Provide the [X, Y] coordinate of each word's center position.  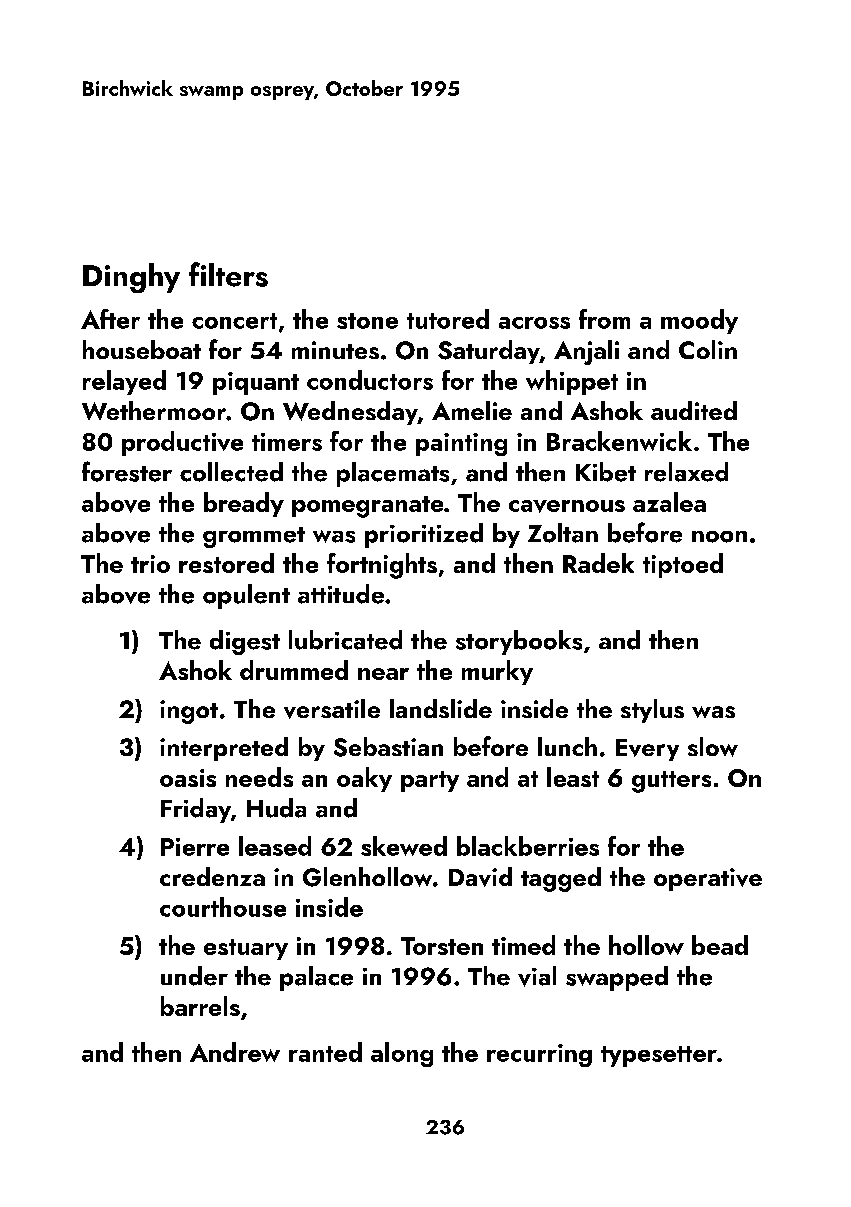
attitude [341, 594]
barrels [200, 1006]
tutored [448, 319]
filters [228, 274]
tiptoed [683, 565]
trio [150, 564]
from [604, 319]
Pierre [195, 847]
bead [720, 945]
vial [537, 976]
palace [316, 978]
